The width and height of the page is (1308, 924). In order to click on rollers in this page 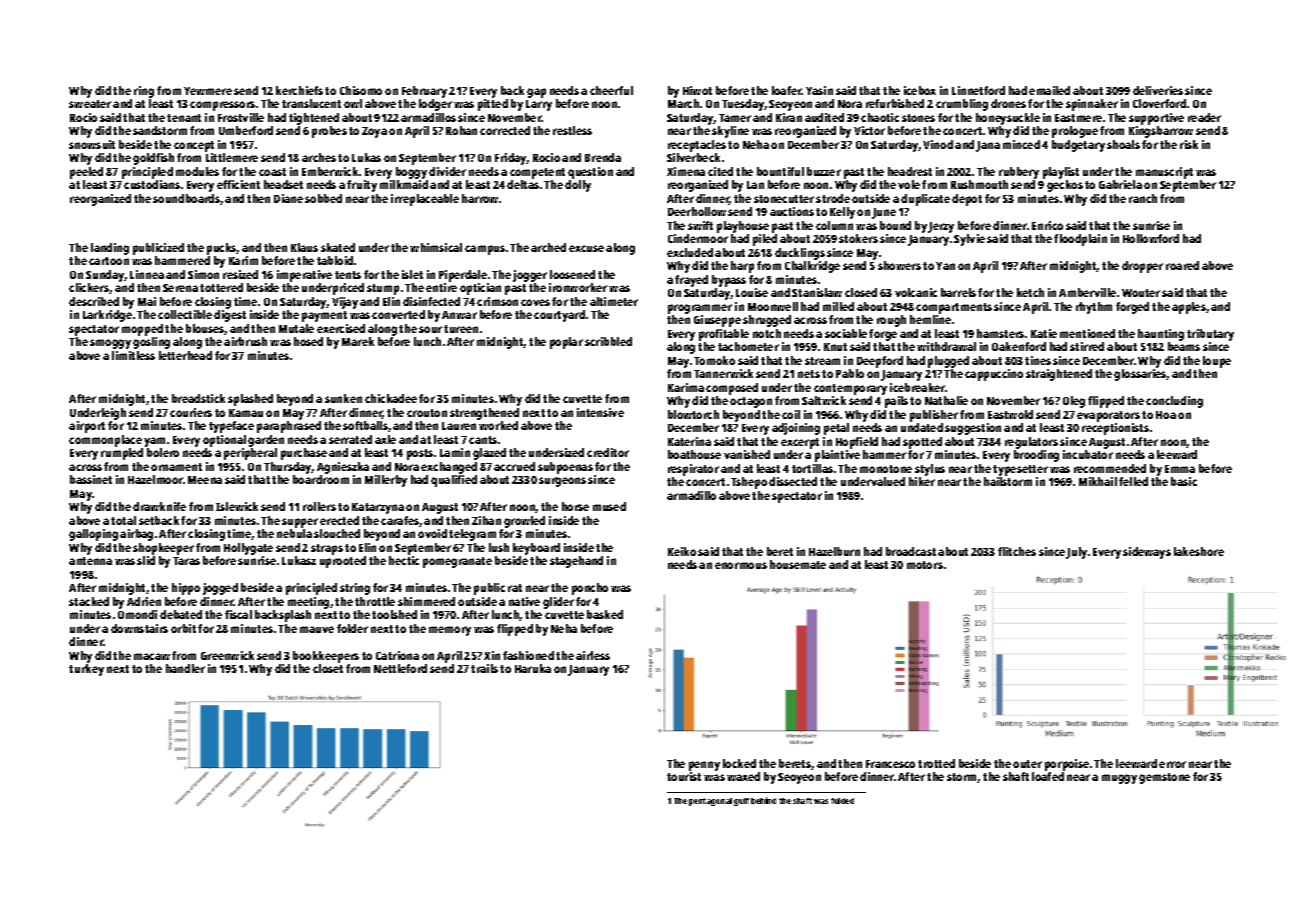, I will do `click(319, 506)`.
